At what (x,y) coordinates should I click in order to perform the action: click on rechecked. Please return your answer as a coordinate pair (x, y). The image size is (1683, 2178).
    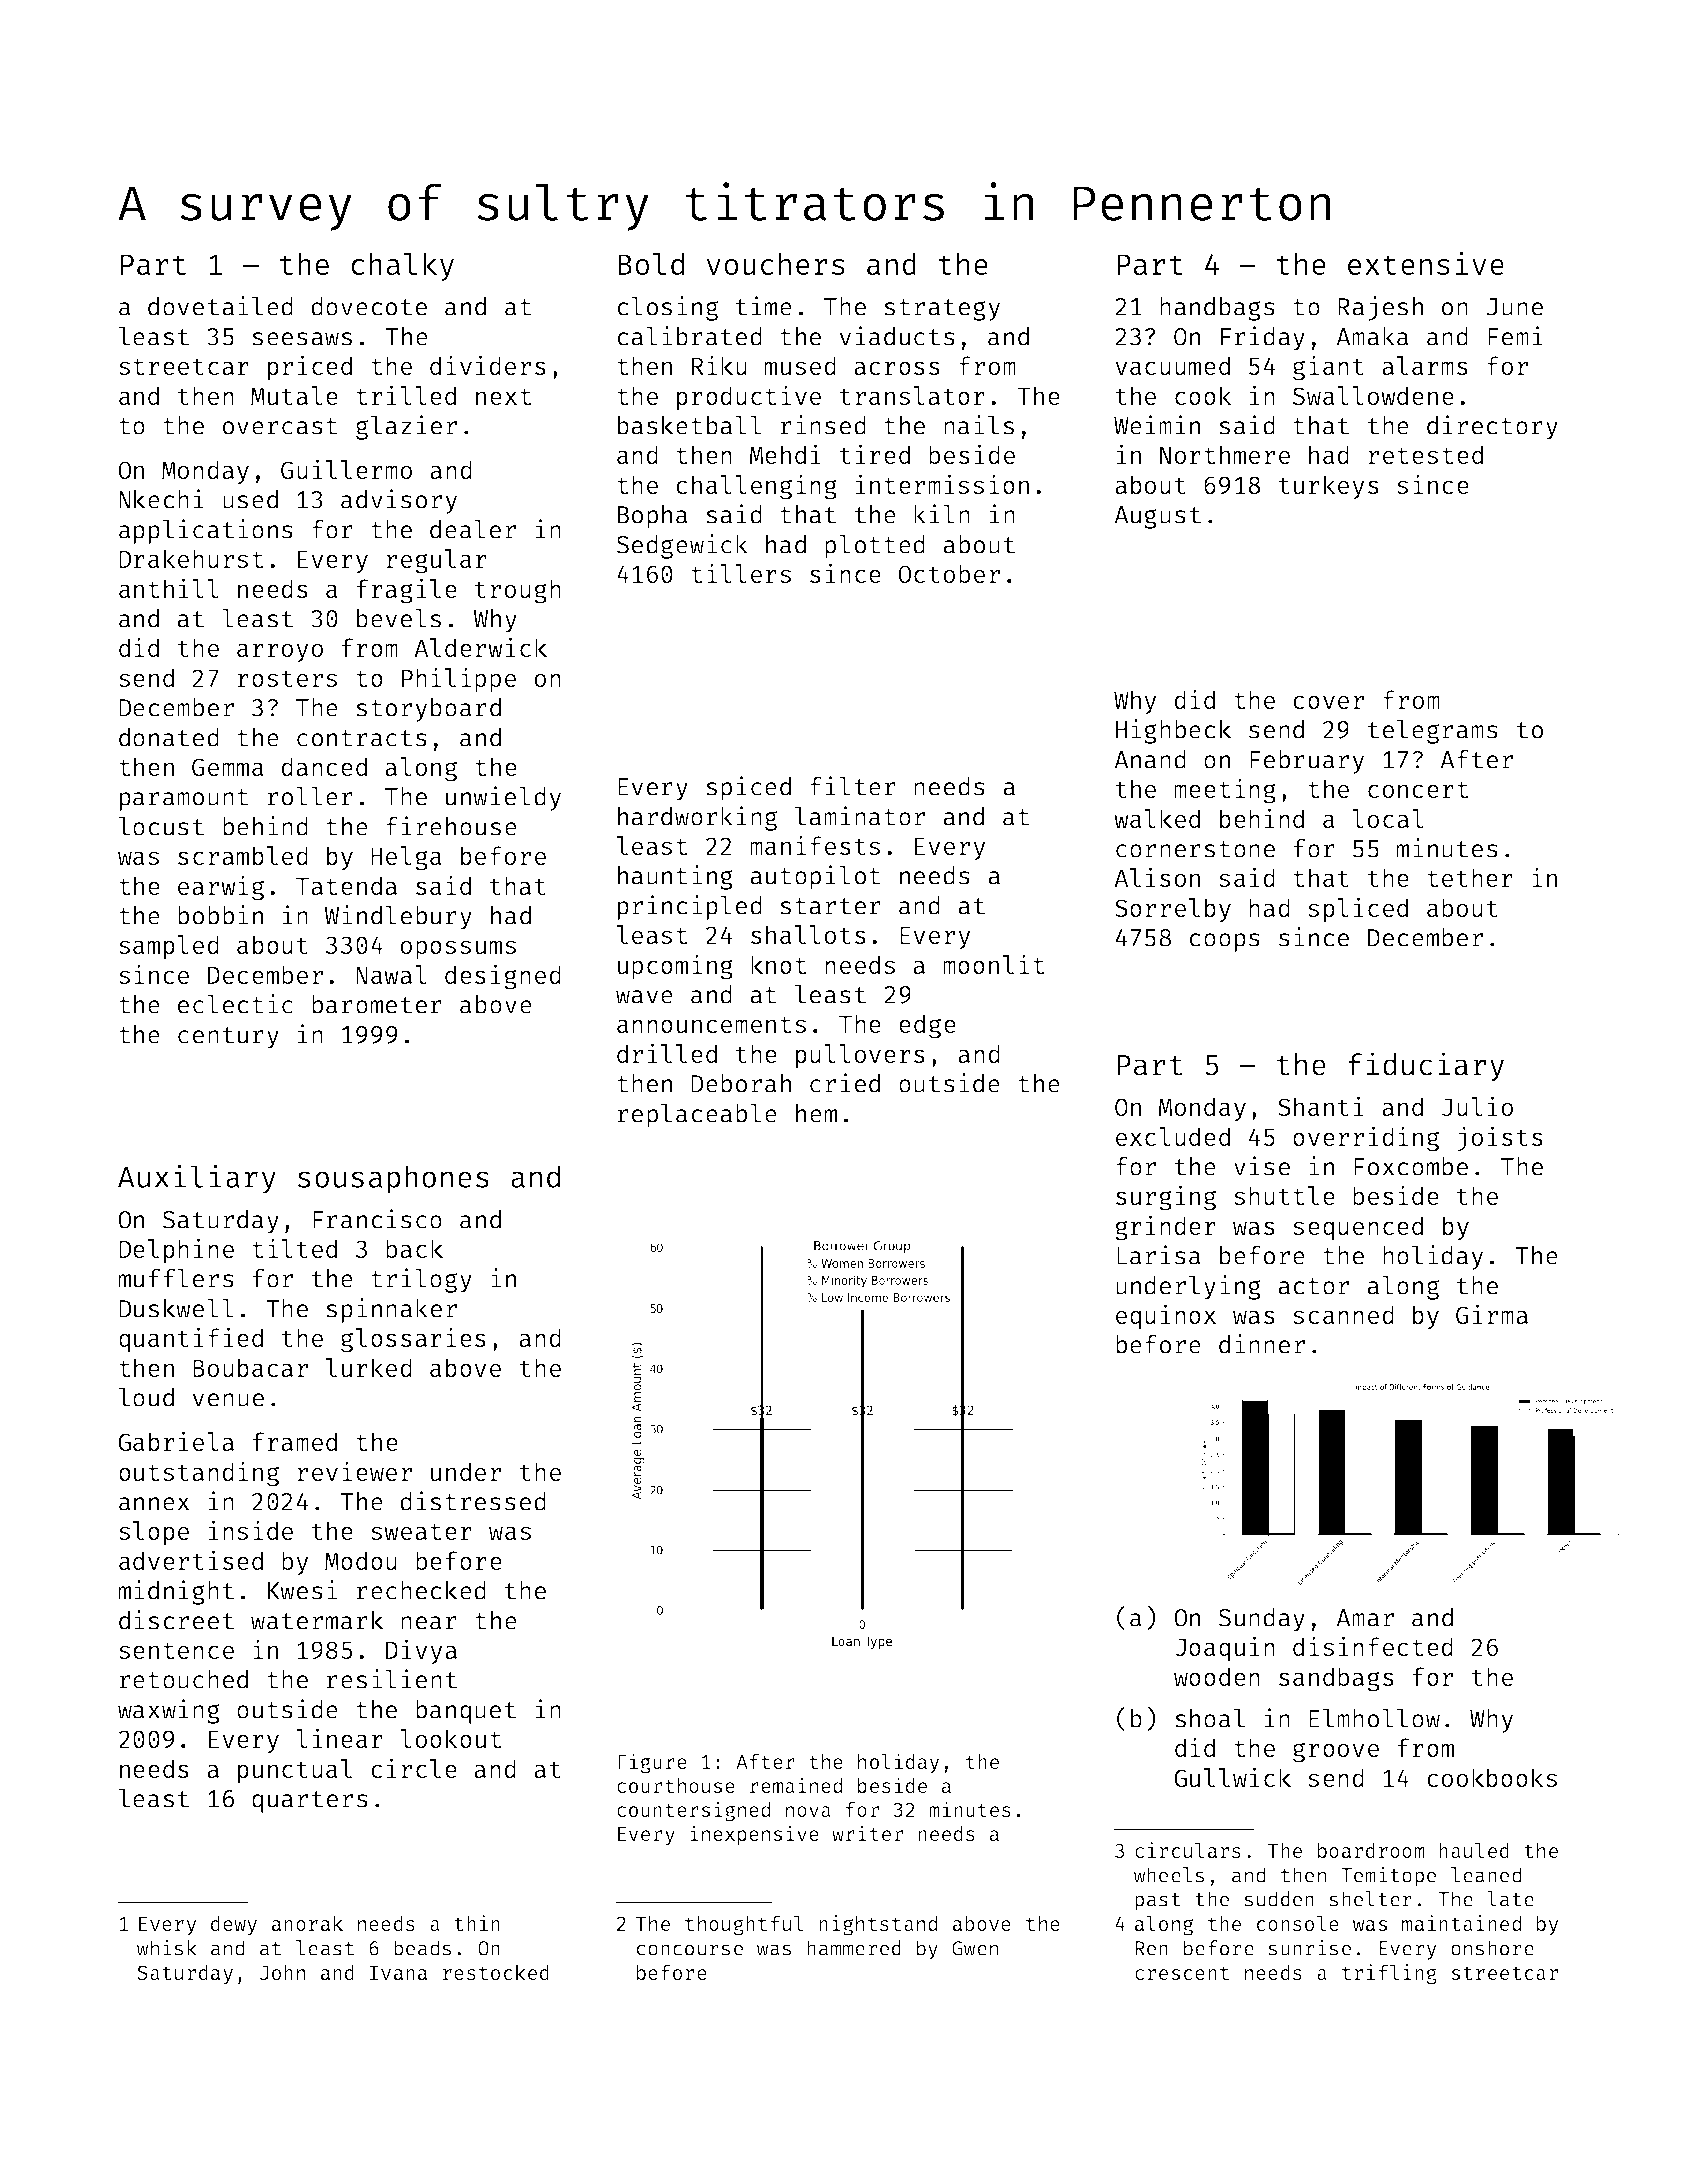
    Looking at the image, I should click on (421, 1590).
